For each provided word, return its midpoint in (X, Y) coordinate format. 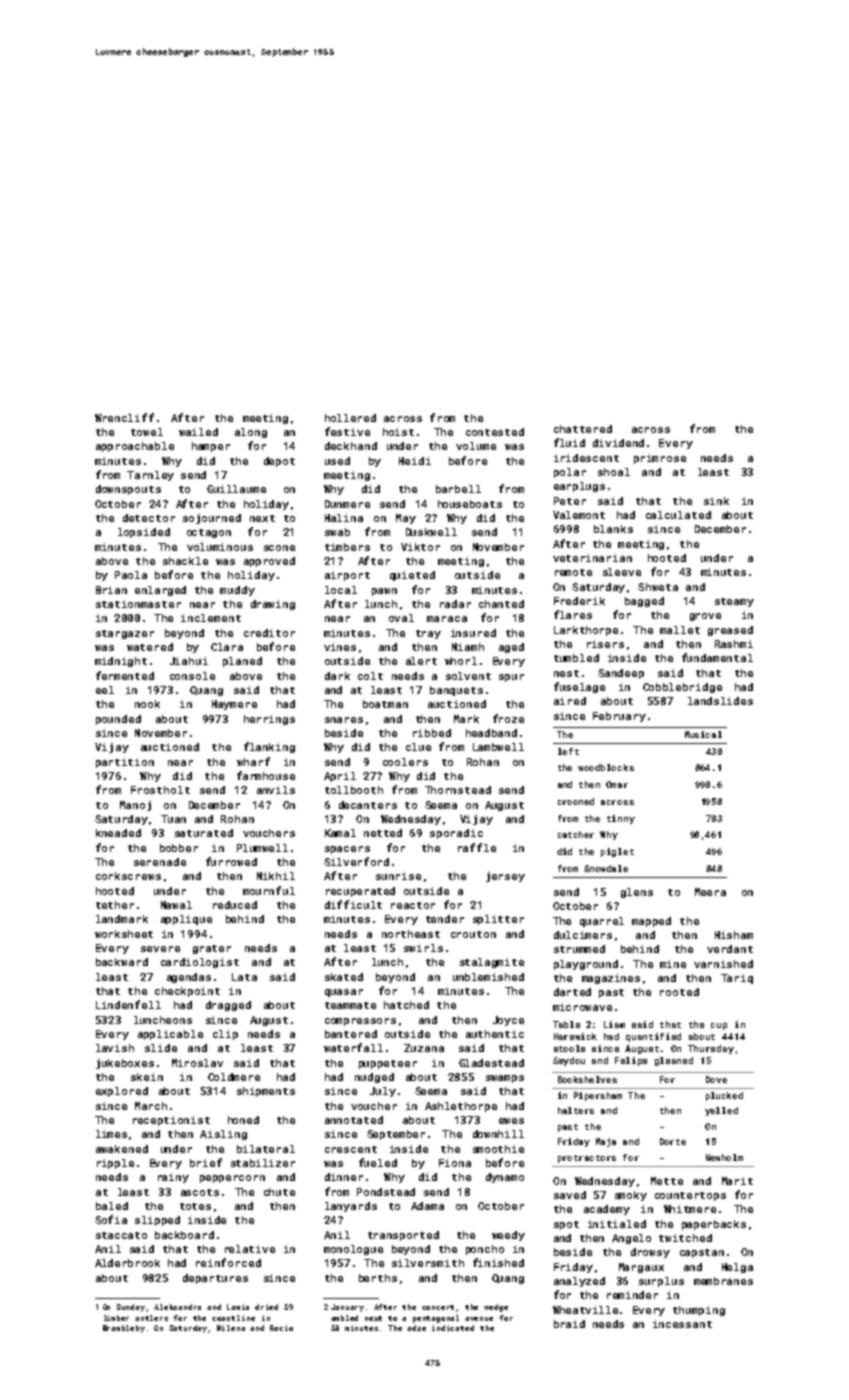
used (337, 461)
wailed (198, 432)
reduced (235, 905)
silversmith (428, 1263)
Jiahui (189, 661)
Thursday (711, 1049)
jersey (505, 877)
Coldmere (234, 1077)
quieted (412, 576)
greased (730, 631)
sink (716, 501)
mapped (651, 922)
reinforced (228, 1262)
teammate (350, 1005)
